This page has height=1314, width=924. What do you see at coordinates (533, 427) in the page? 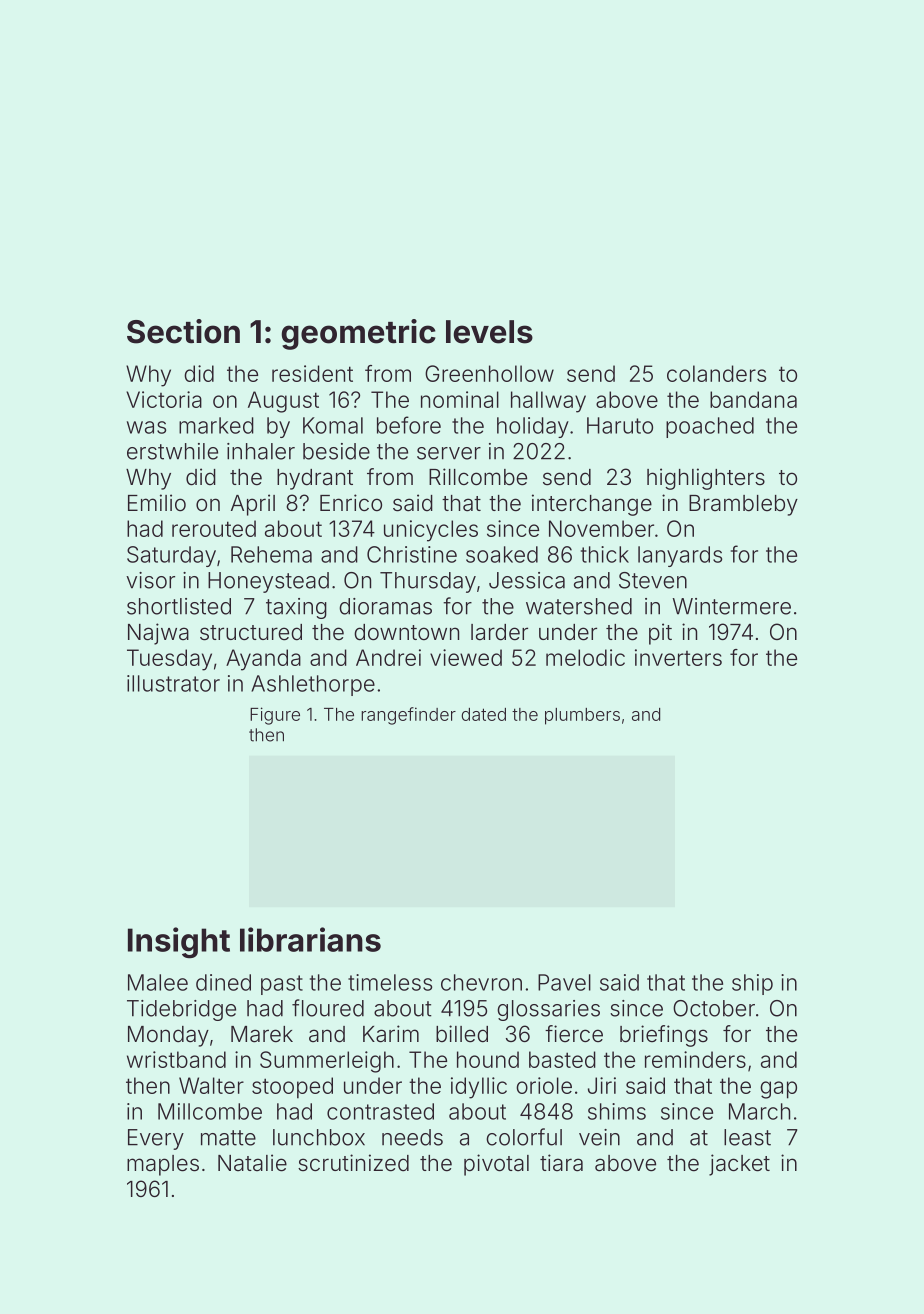
I see `holiday` at bounding box center [533, 427].
